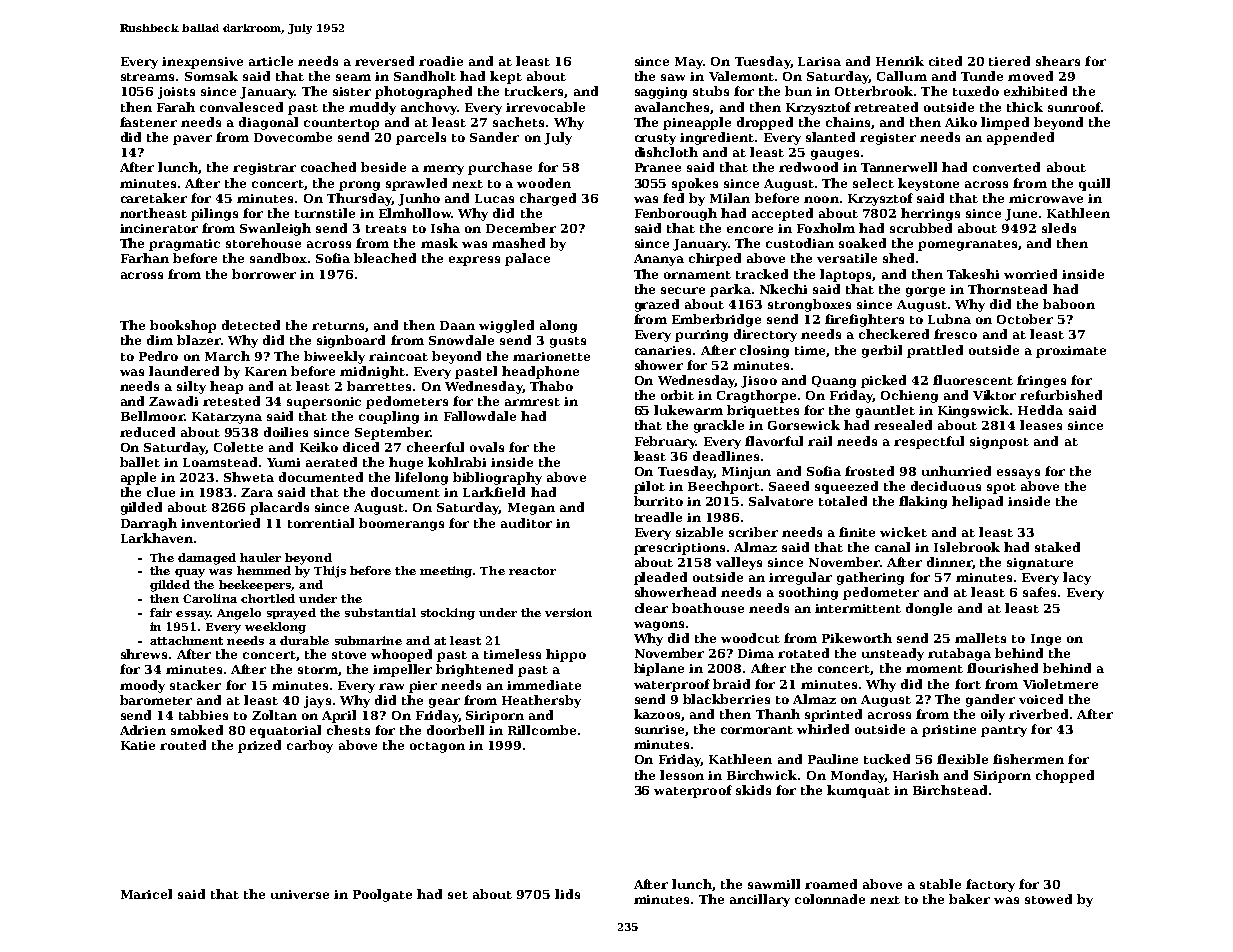 This screenshot has height=952, width=1233. Describe the element at coordinates (138, 745) in the screenshot. I see `Katie` at that location.
